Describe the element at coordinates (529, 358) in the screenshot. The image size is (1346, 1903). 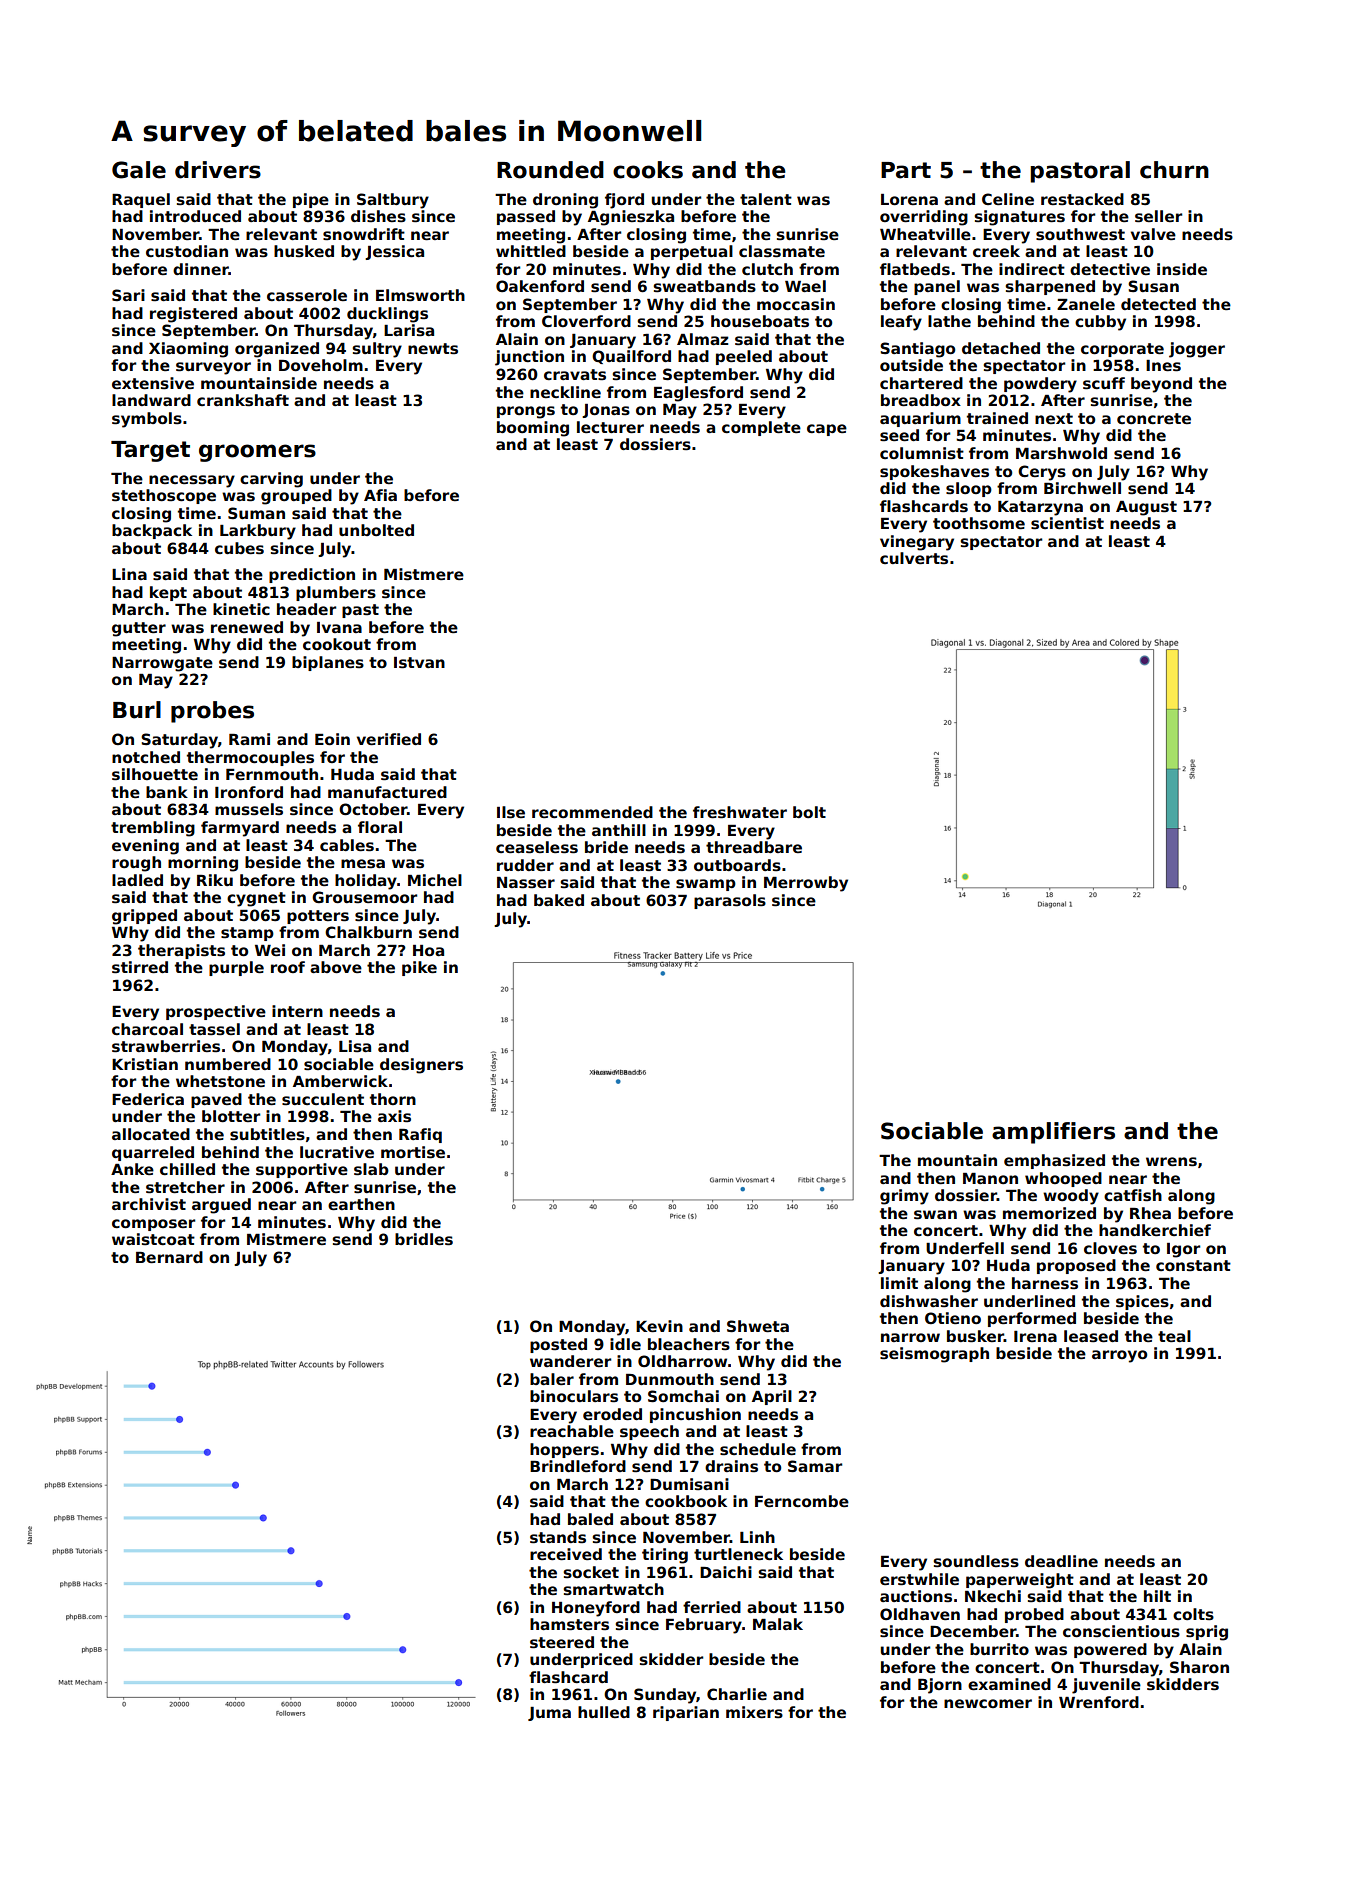
I see `junction` at that location.
